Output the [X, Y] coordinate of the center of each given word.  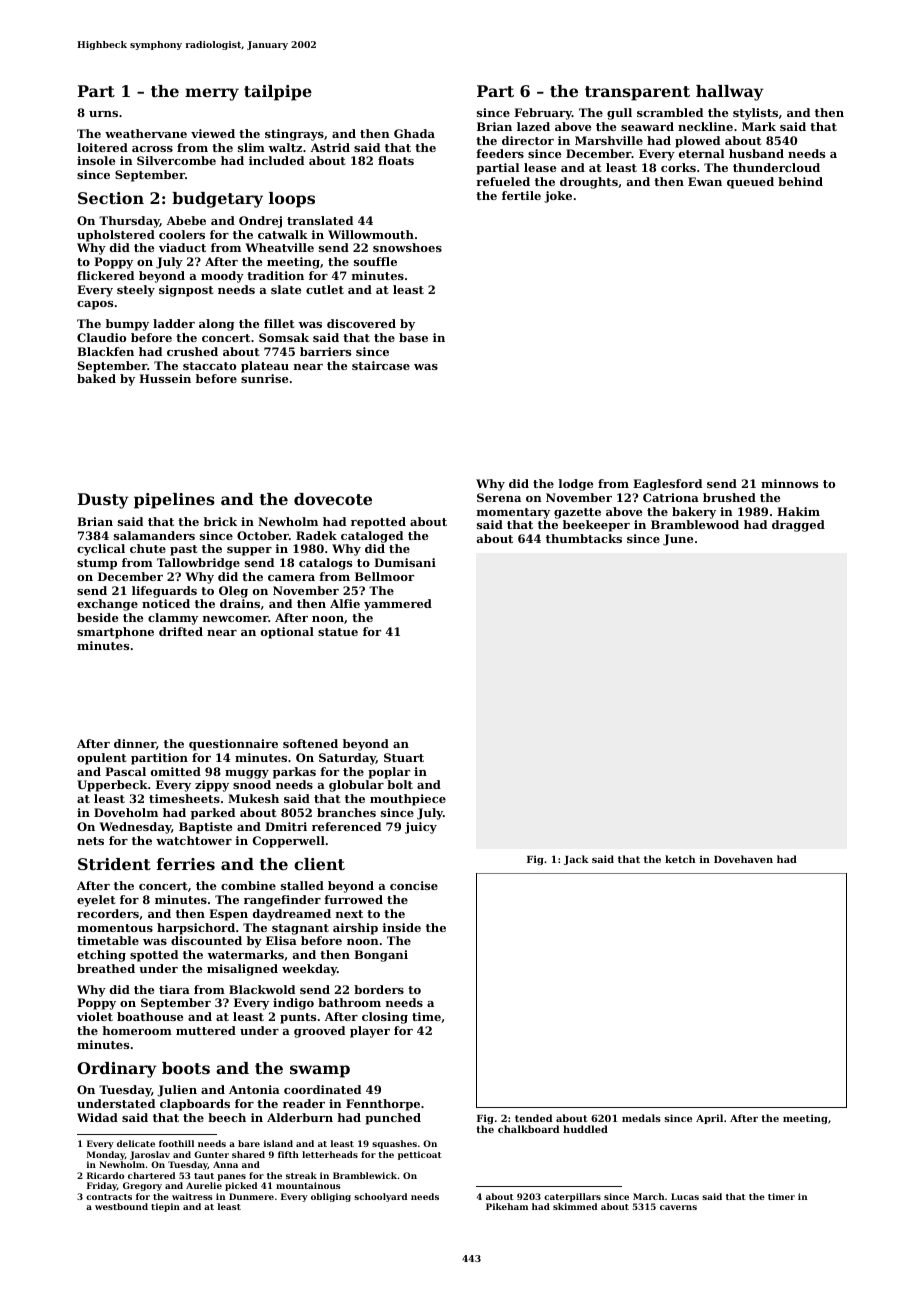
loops [292, 200]
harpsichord [196, 929]
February [543, 114]
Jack [576, 860]
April [709, 1119]
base [413, 337]
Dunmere [251, 1196]
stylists [755, 114]
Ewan [705, 181]
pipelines [174, 501]
